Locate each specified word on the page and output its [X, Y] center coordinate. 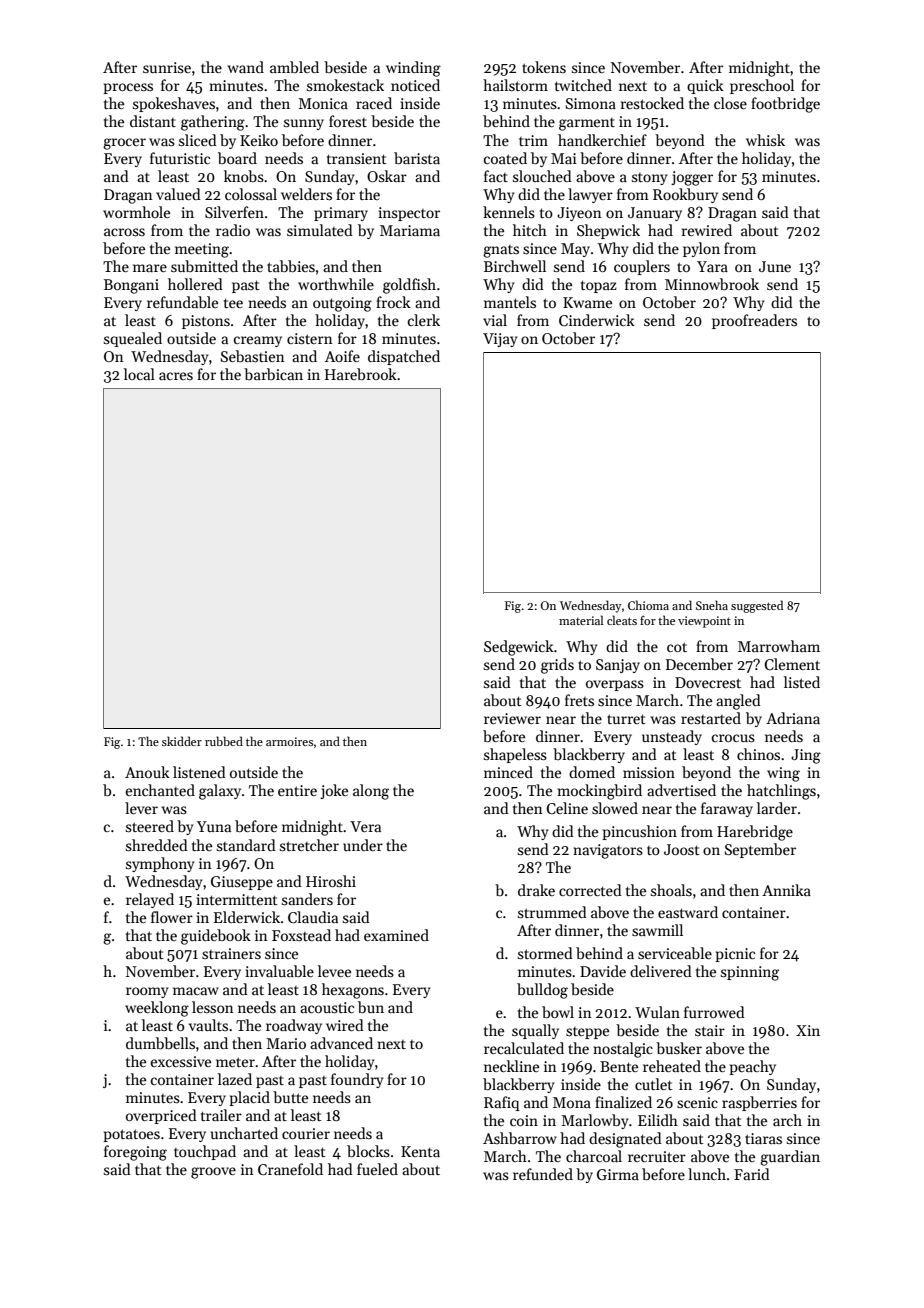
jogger [692, 178]
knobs [244, 176]
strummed [552, 912]
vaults [208, 1025]
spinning [750, 973]
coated [505, 158]
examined [396, 935]
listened [199, 772]
